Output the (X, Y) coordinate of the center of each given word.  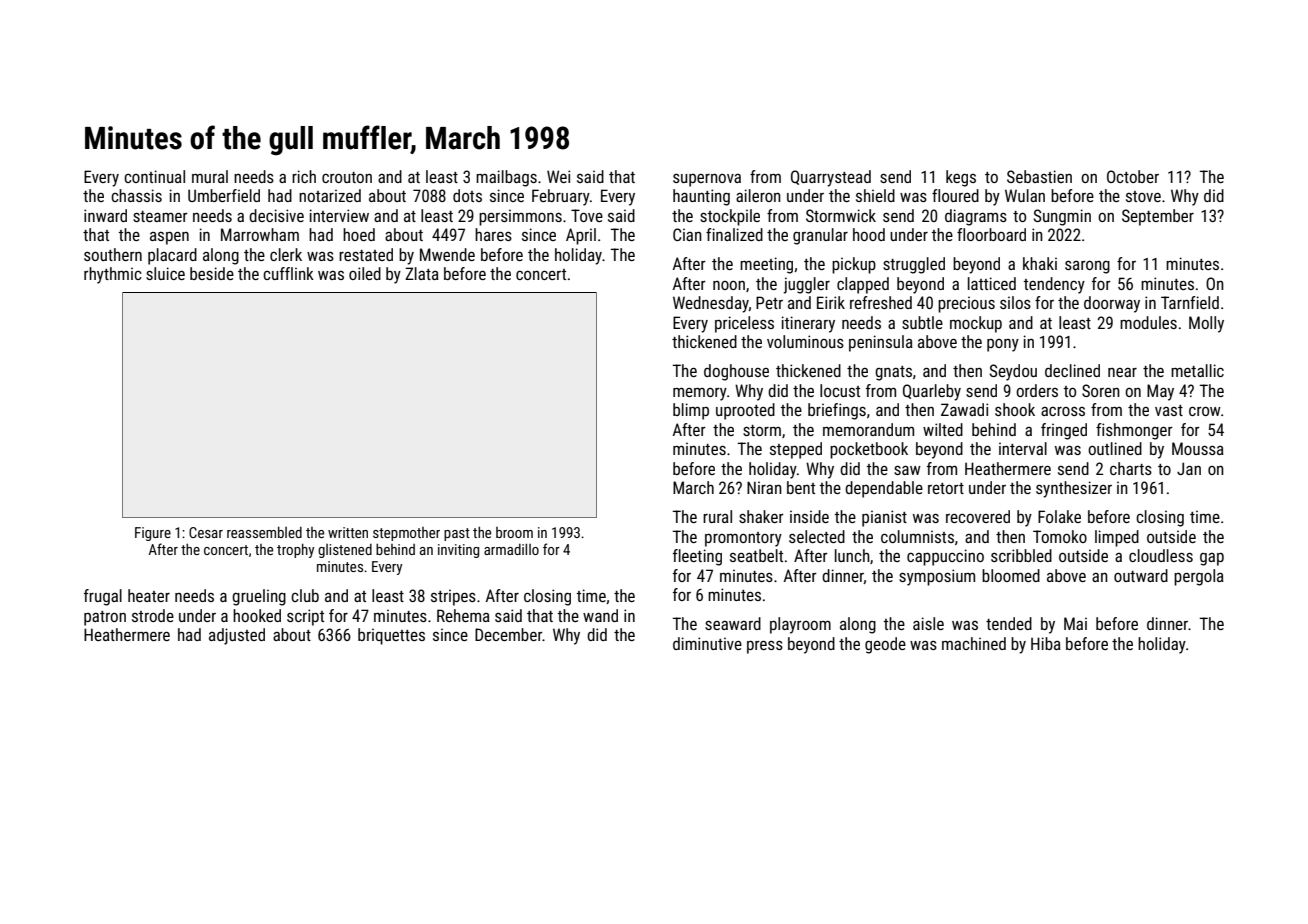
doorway (1112, 304)
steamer (160, 216)
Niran (764, 487)
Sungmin (1062, 217)
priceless (744, 324)
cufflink (288, 273)
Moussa (1198, 448)
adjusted (237, 636)
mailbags (506, 178)
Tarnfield (1190, 302)
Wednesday (711, 304)
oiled (365, 273)
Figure (153, 534)
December (508, 634)
